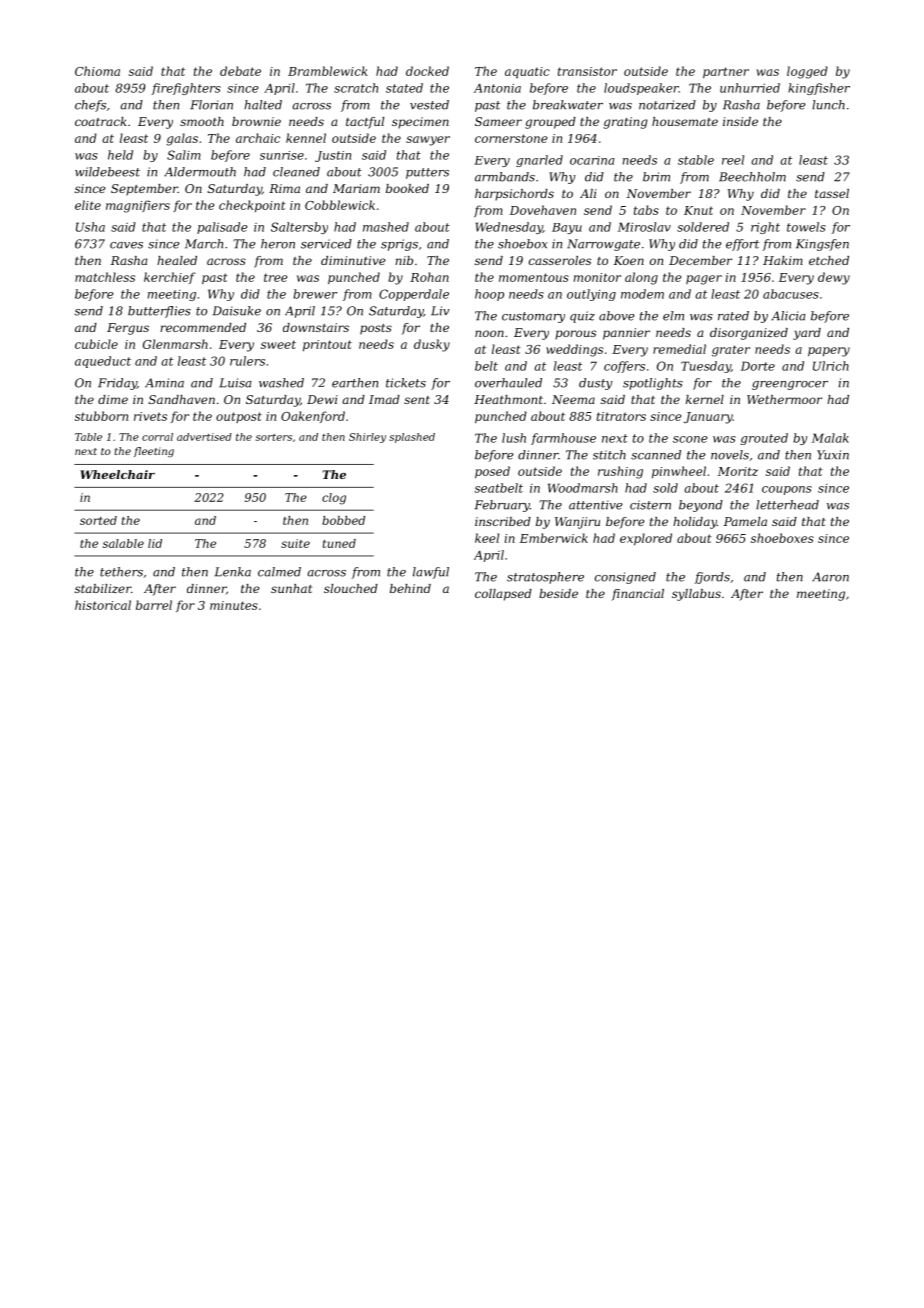 Image resolution: width=924 pixels, height=1308 pixels. What do you see at coordinates (404, 88) in the page?
I see `stated` at bounding box center [404, 88].
